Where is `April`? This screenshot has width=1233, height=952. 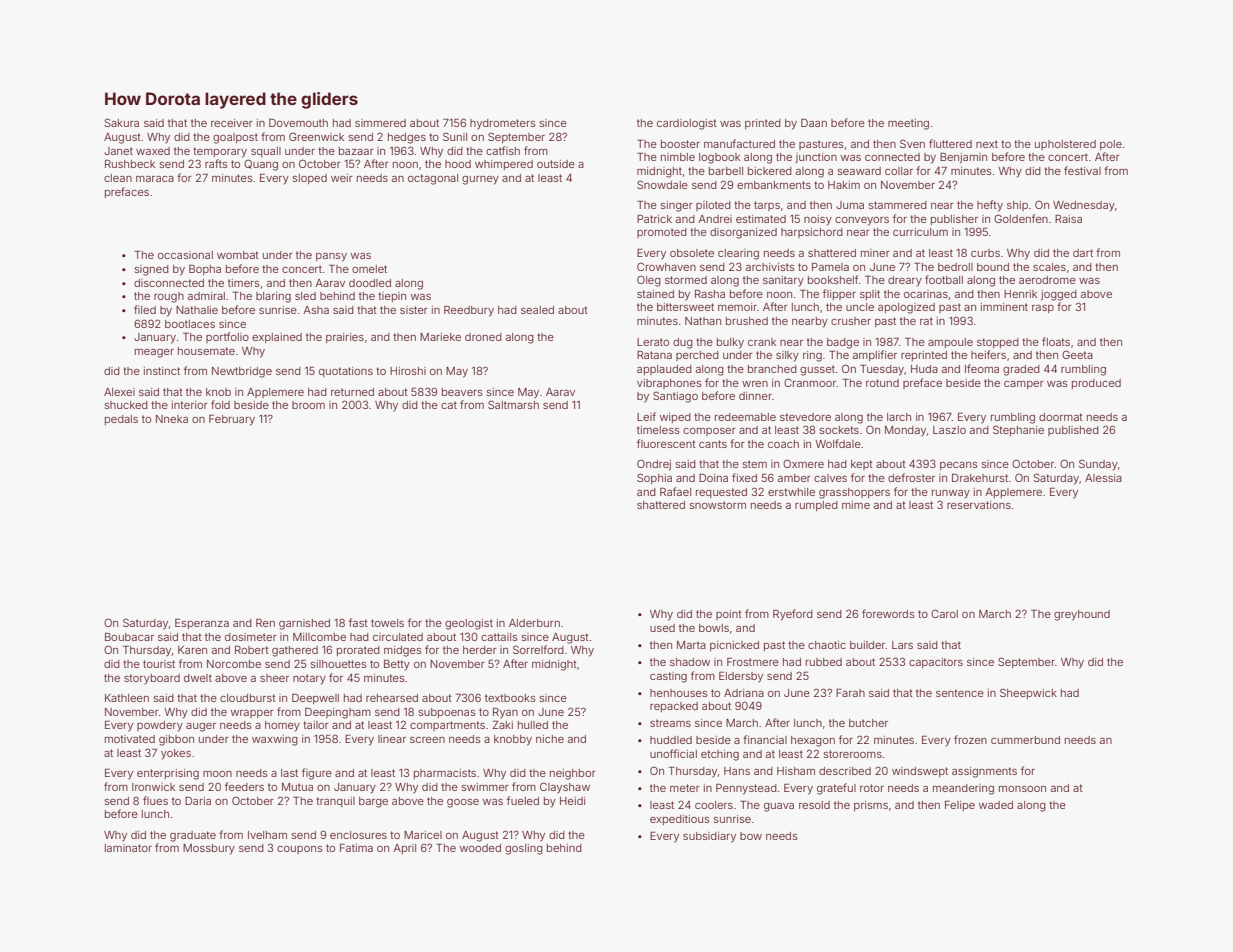
April is located at coordinates (404, 849).
